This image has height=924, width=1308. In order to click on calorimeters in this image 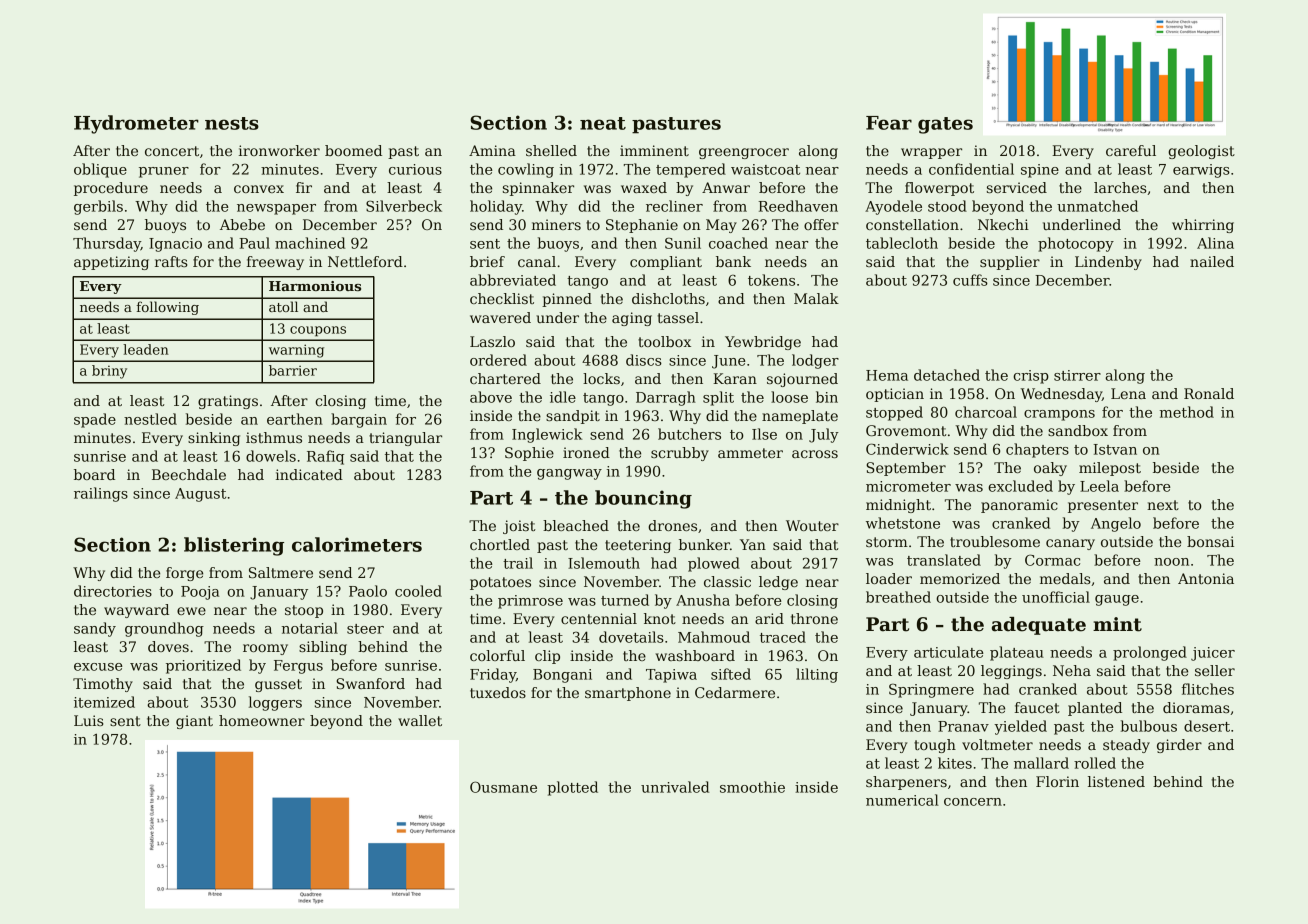, I will do `click(357, 544)`.
